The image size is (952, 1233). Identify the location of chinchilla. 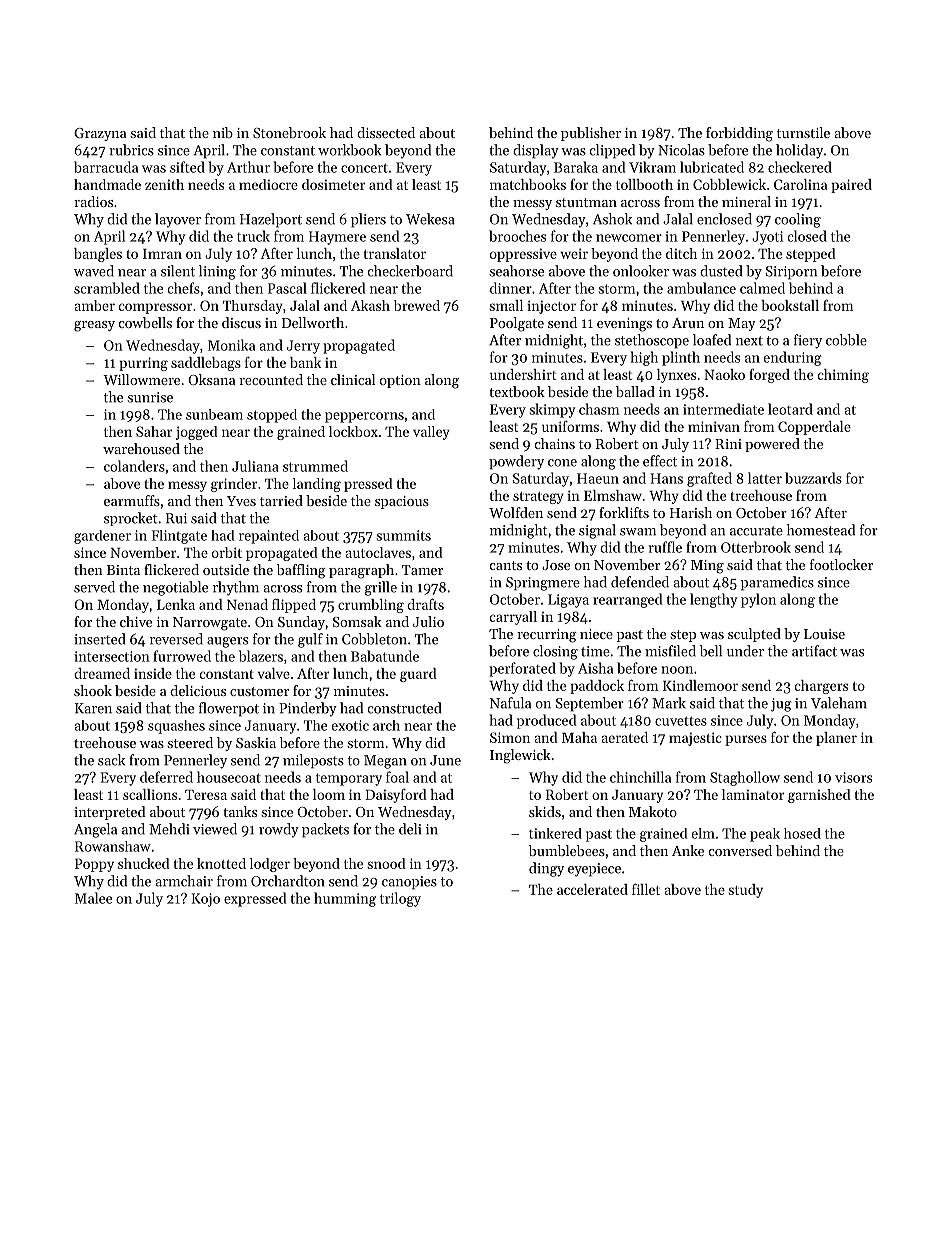
(640, 777).
